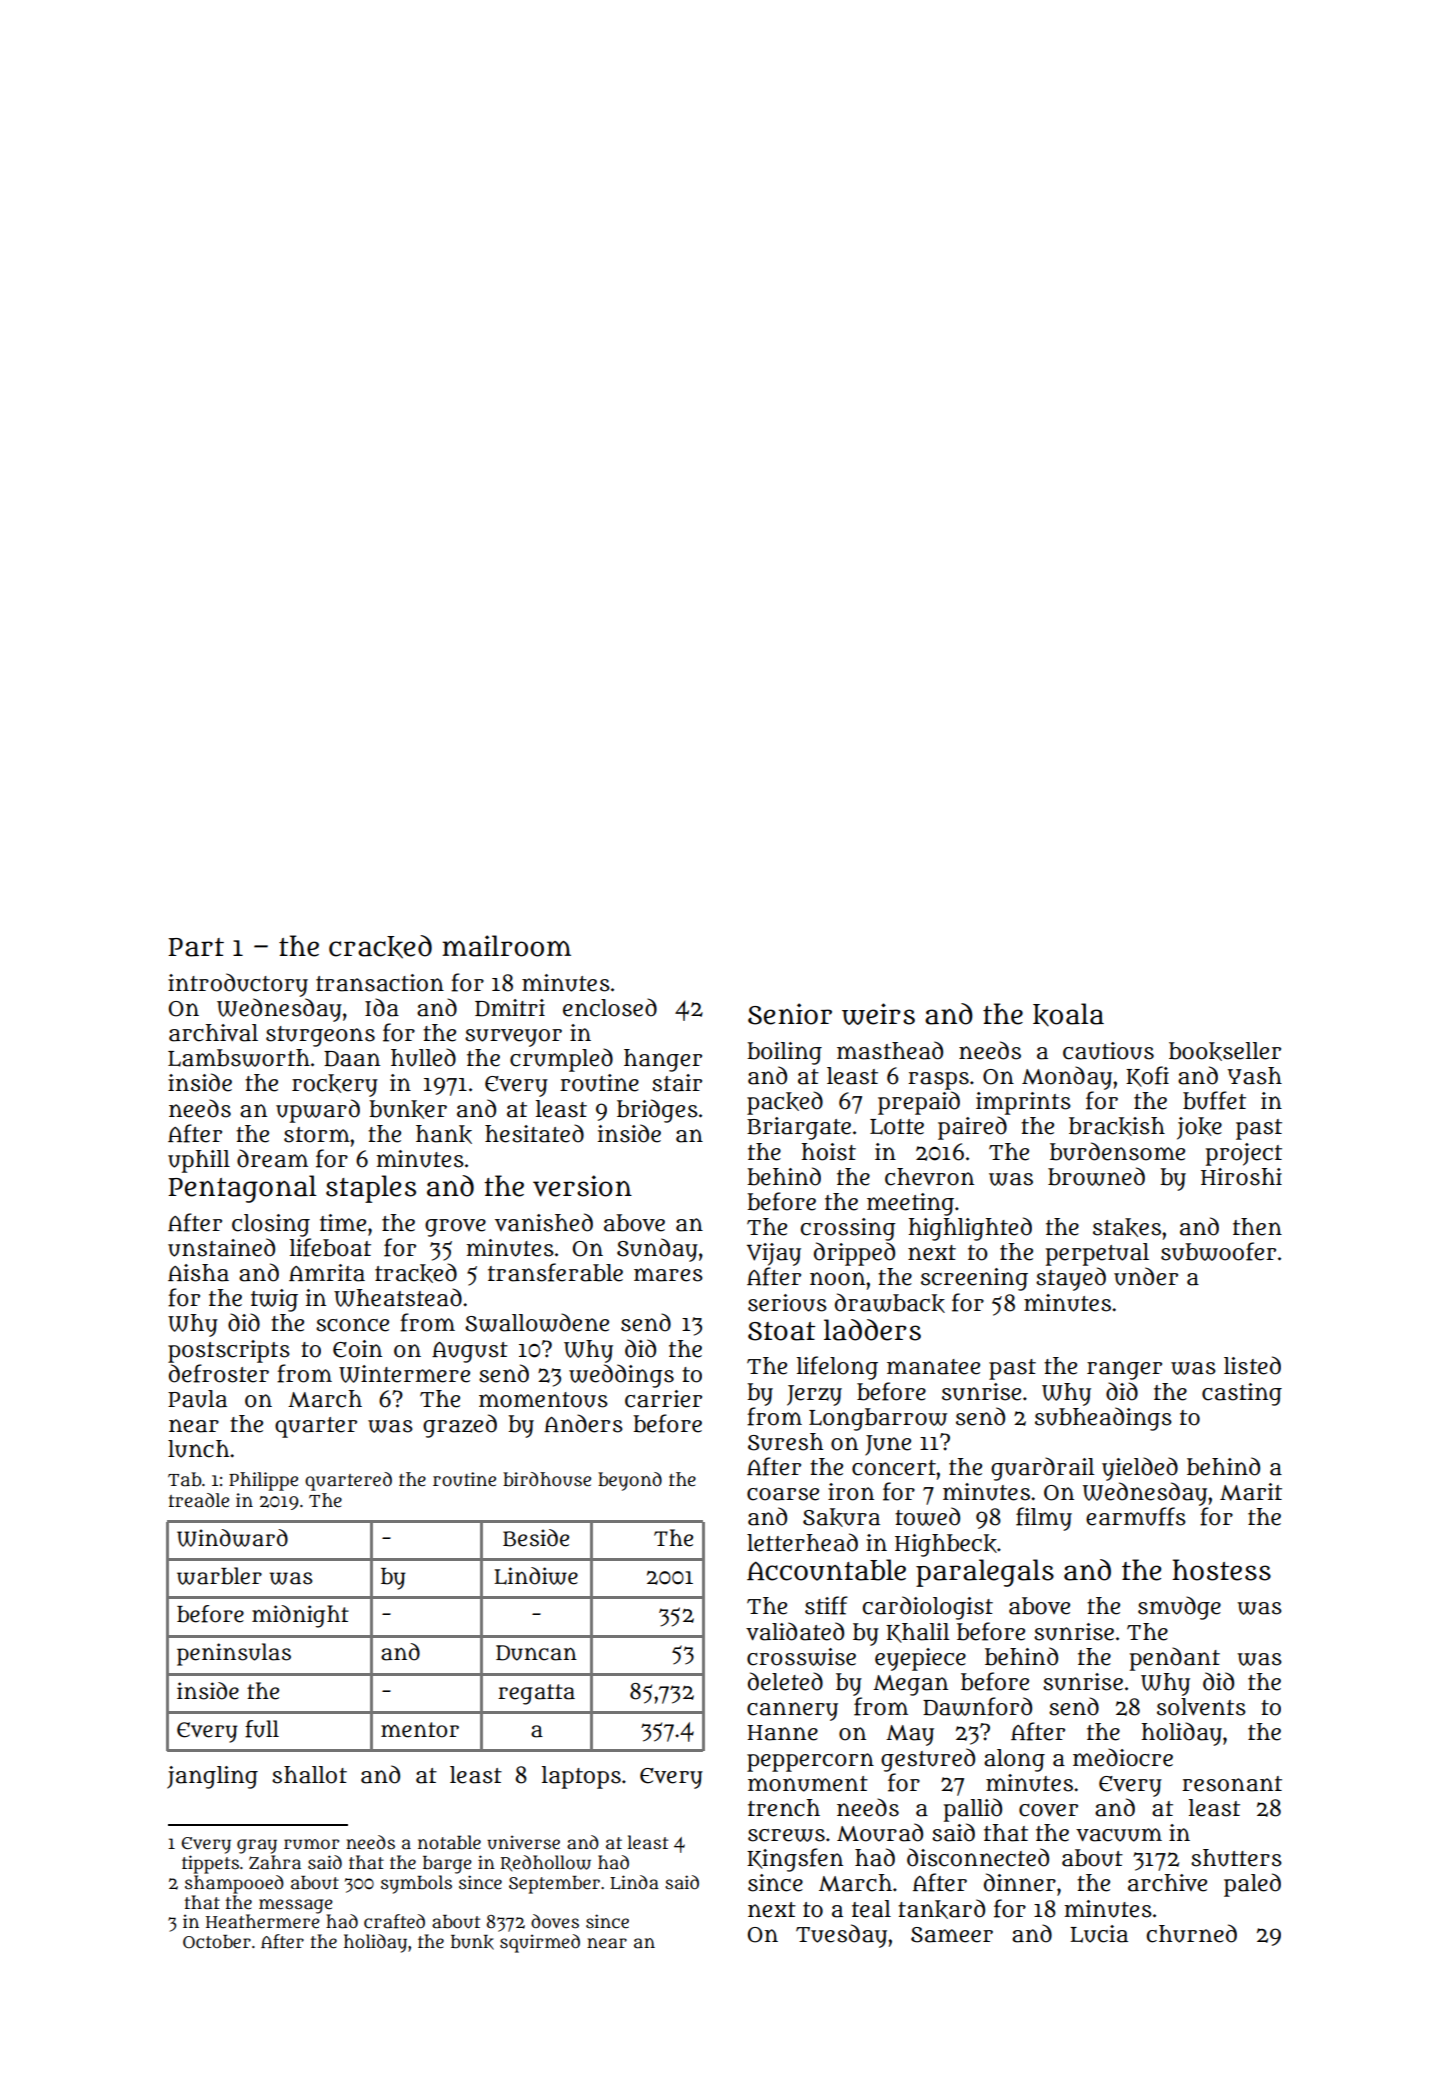  Describe the element at coordinates (536, 1576) in the screenshot. I see `Lindiwe` at that location.
